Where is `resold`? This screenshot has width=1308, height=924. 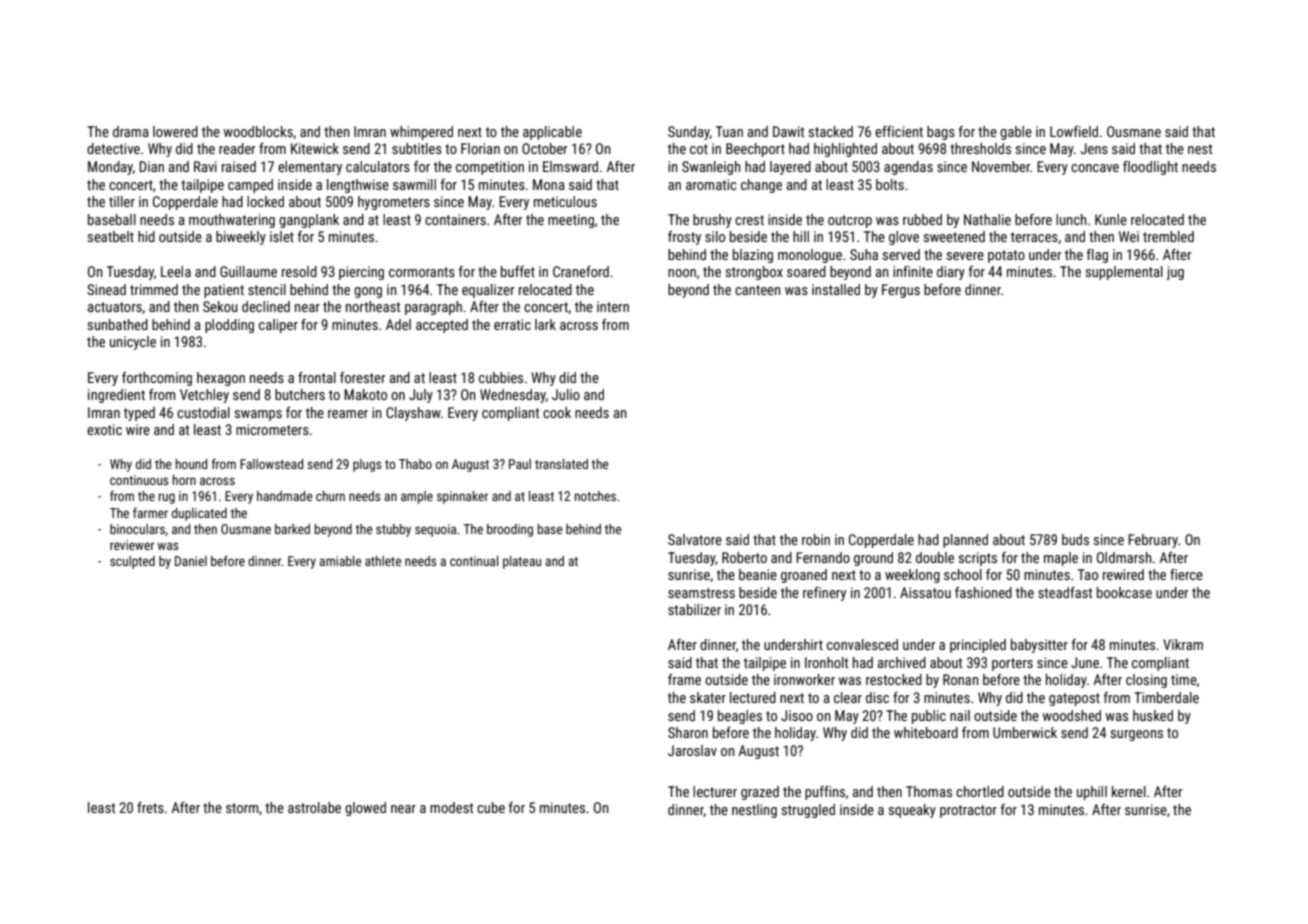 resold is located at coordinates (299, 271).
